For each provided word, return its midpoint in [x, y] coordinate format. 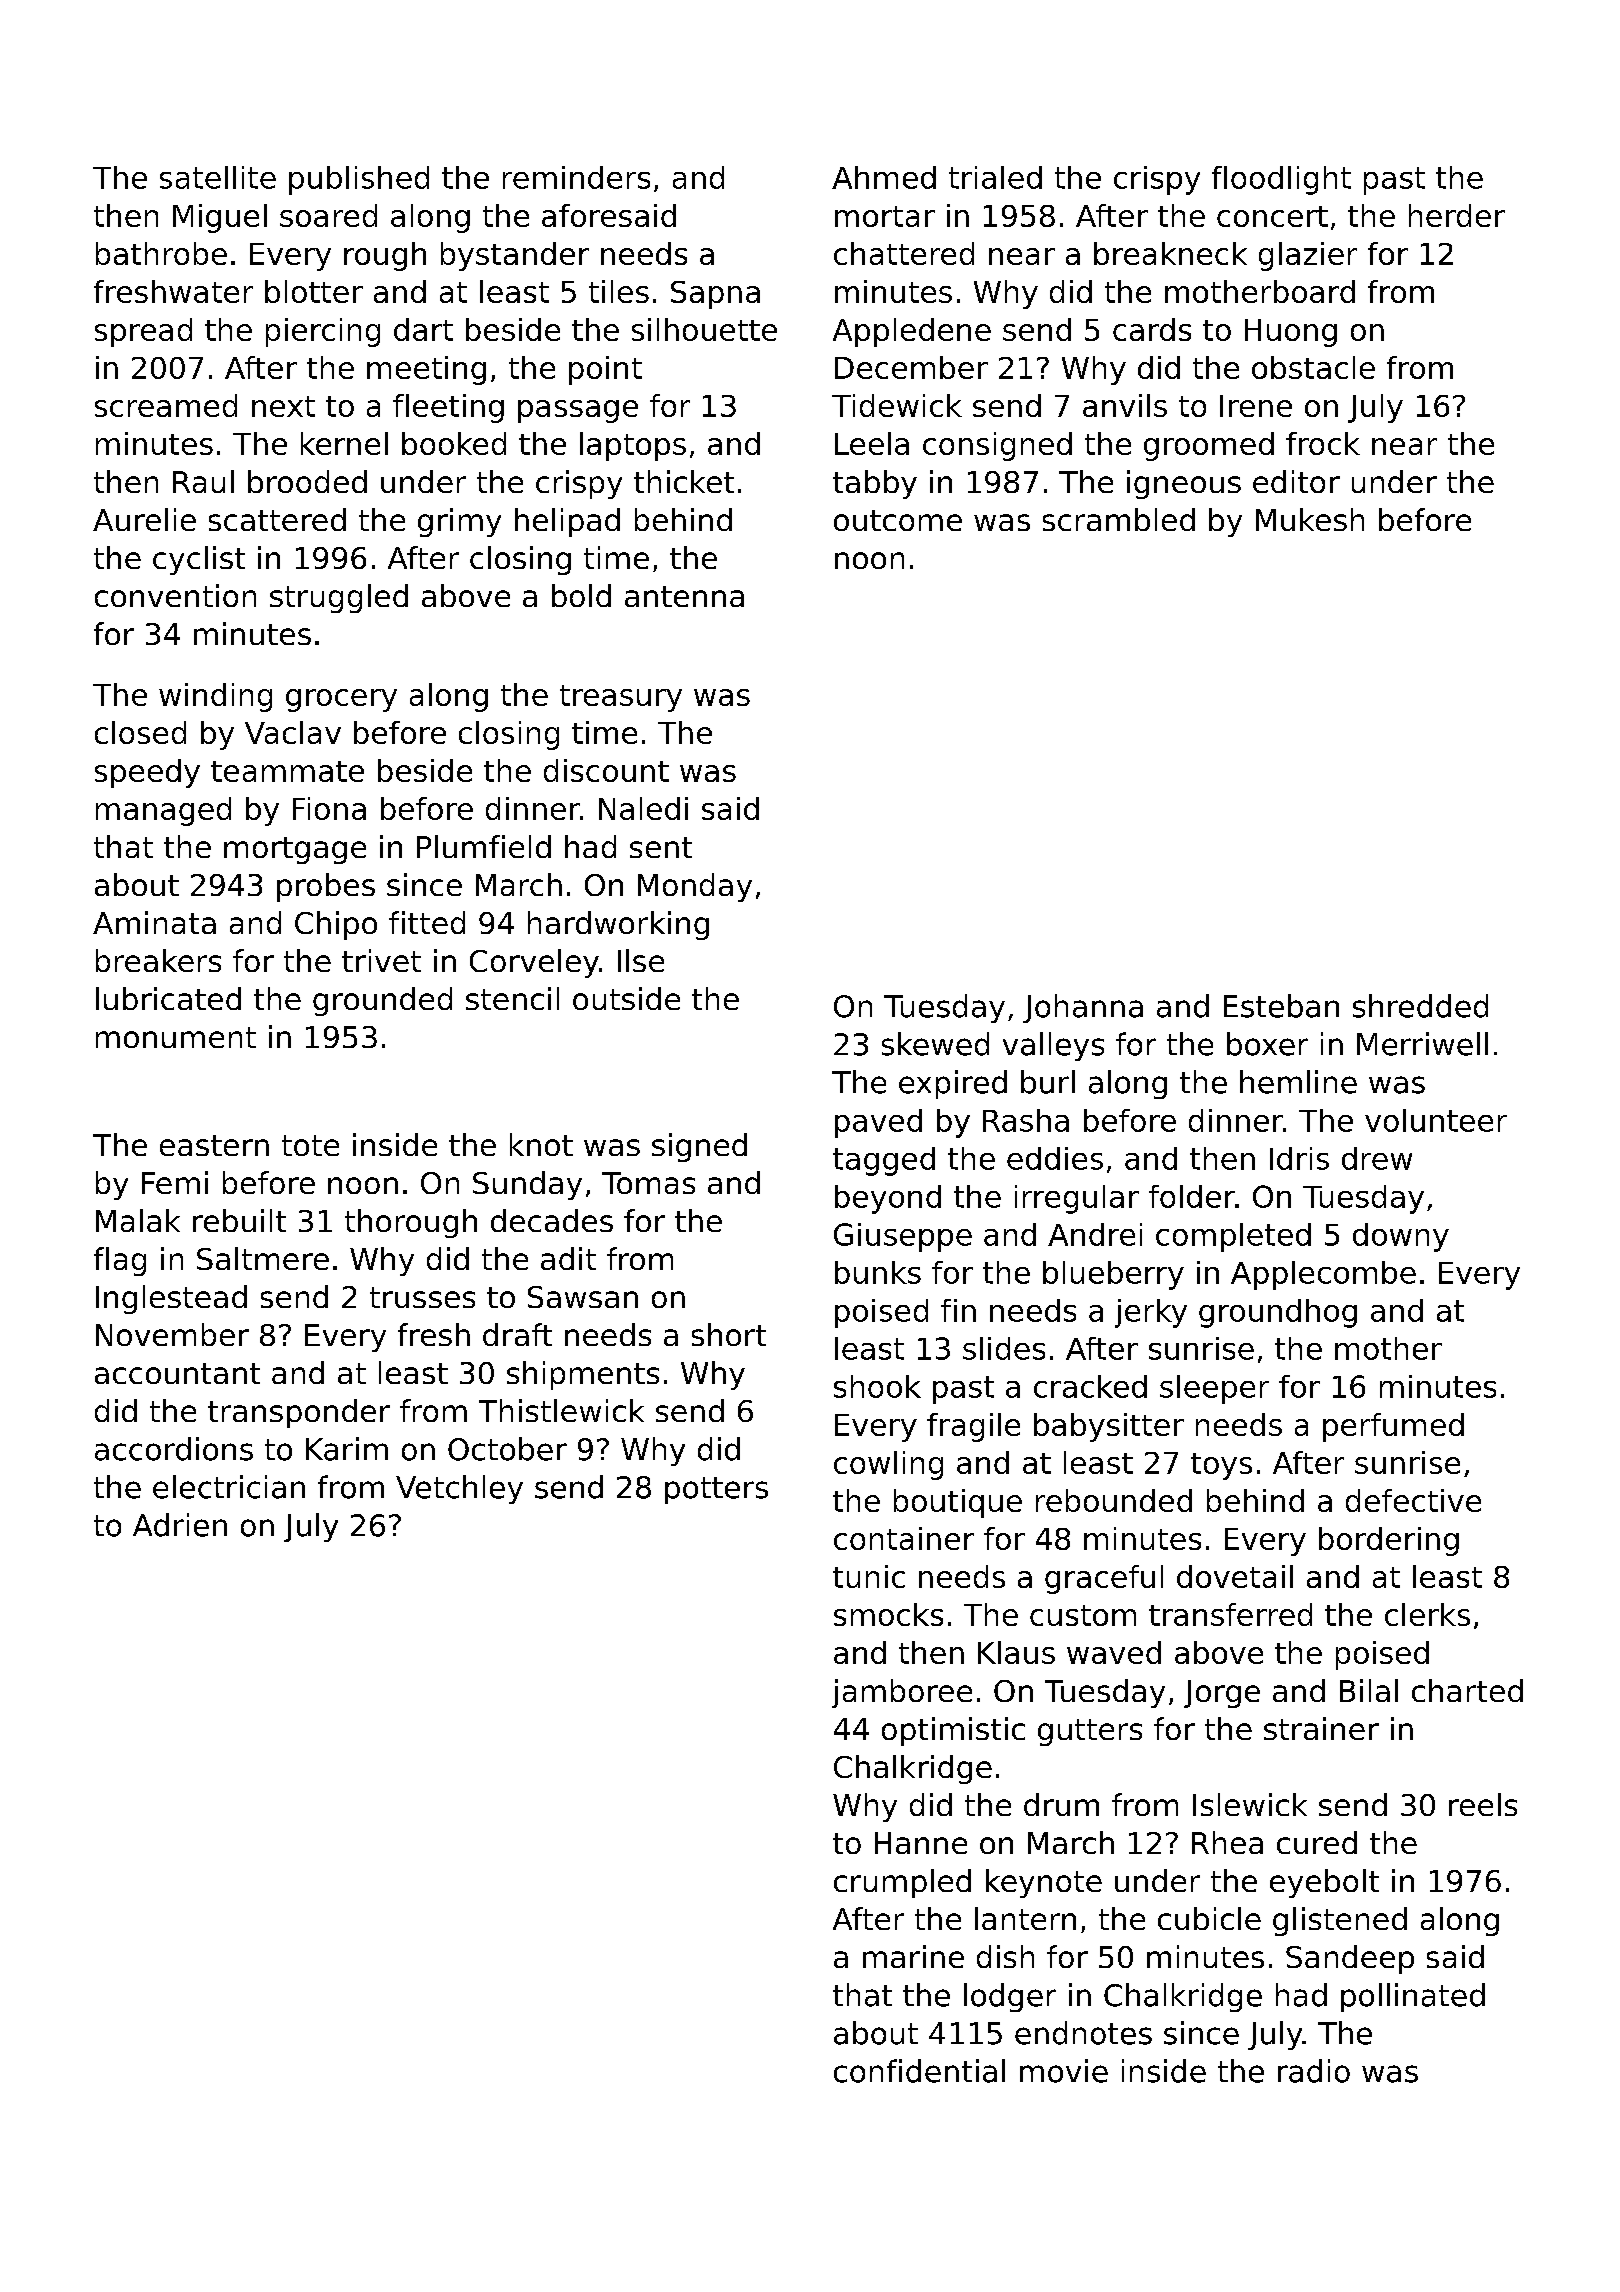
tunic [869, 1576]
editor [1296, 481]
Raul [203, 481]
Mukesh [1310, 519]
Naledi [643, 808]
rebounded [1114, 1500]
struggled [339, 598]
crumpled [902, 1883]
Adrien [180, 1525]
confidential [919, 2071]
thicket [684, 481]
